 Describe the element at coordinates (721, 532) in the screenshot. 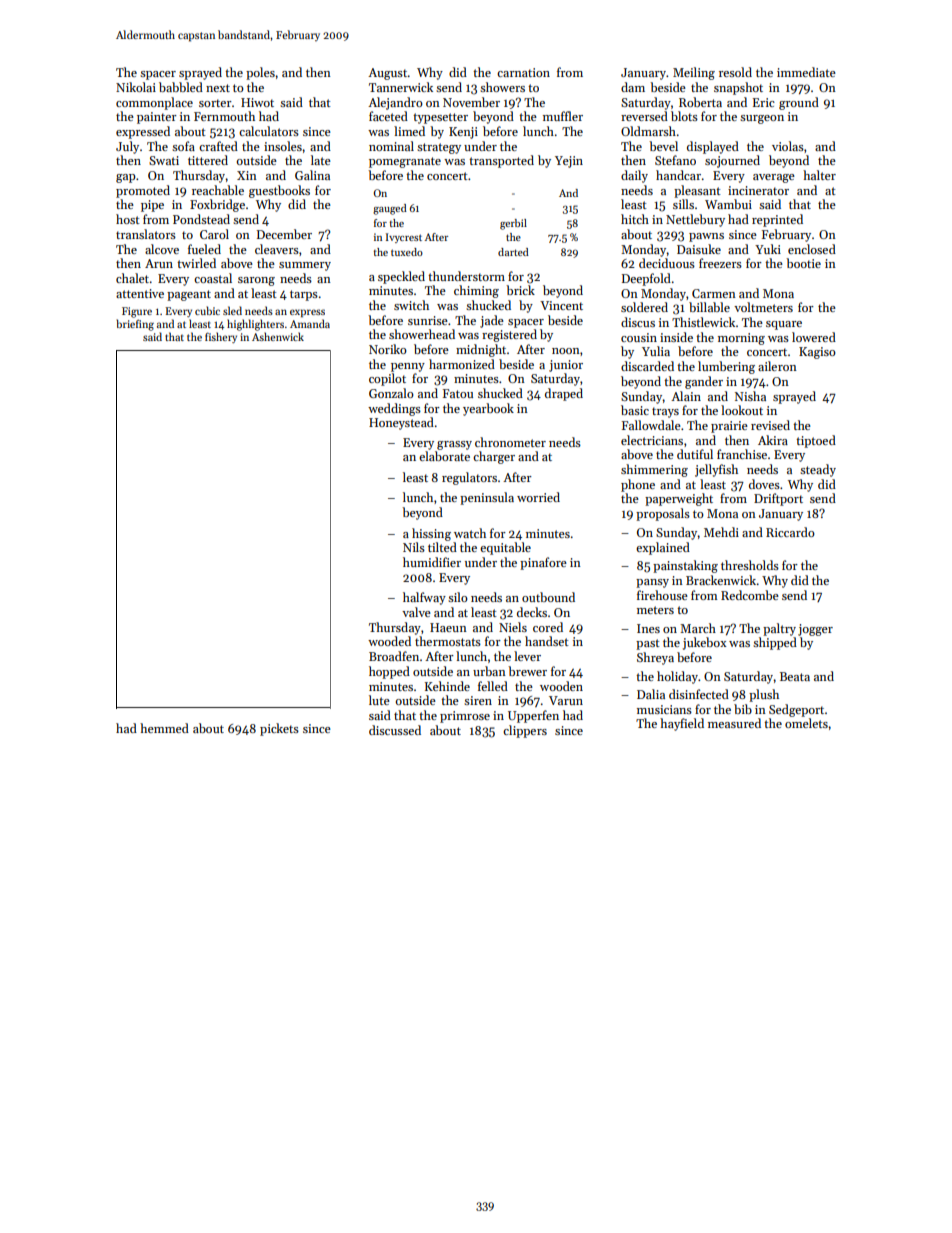

I see `Mehdi` at that location.
